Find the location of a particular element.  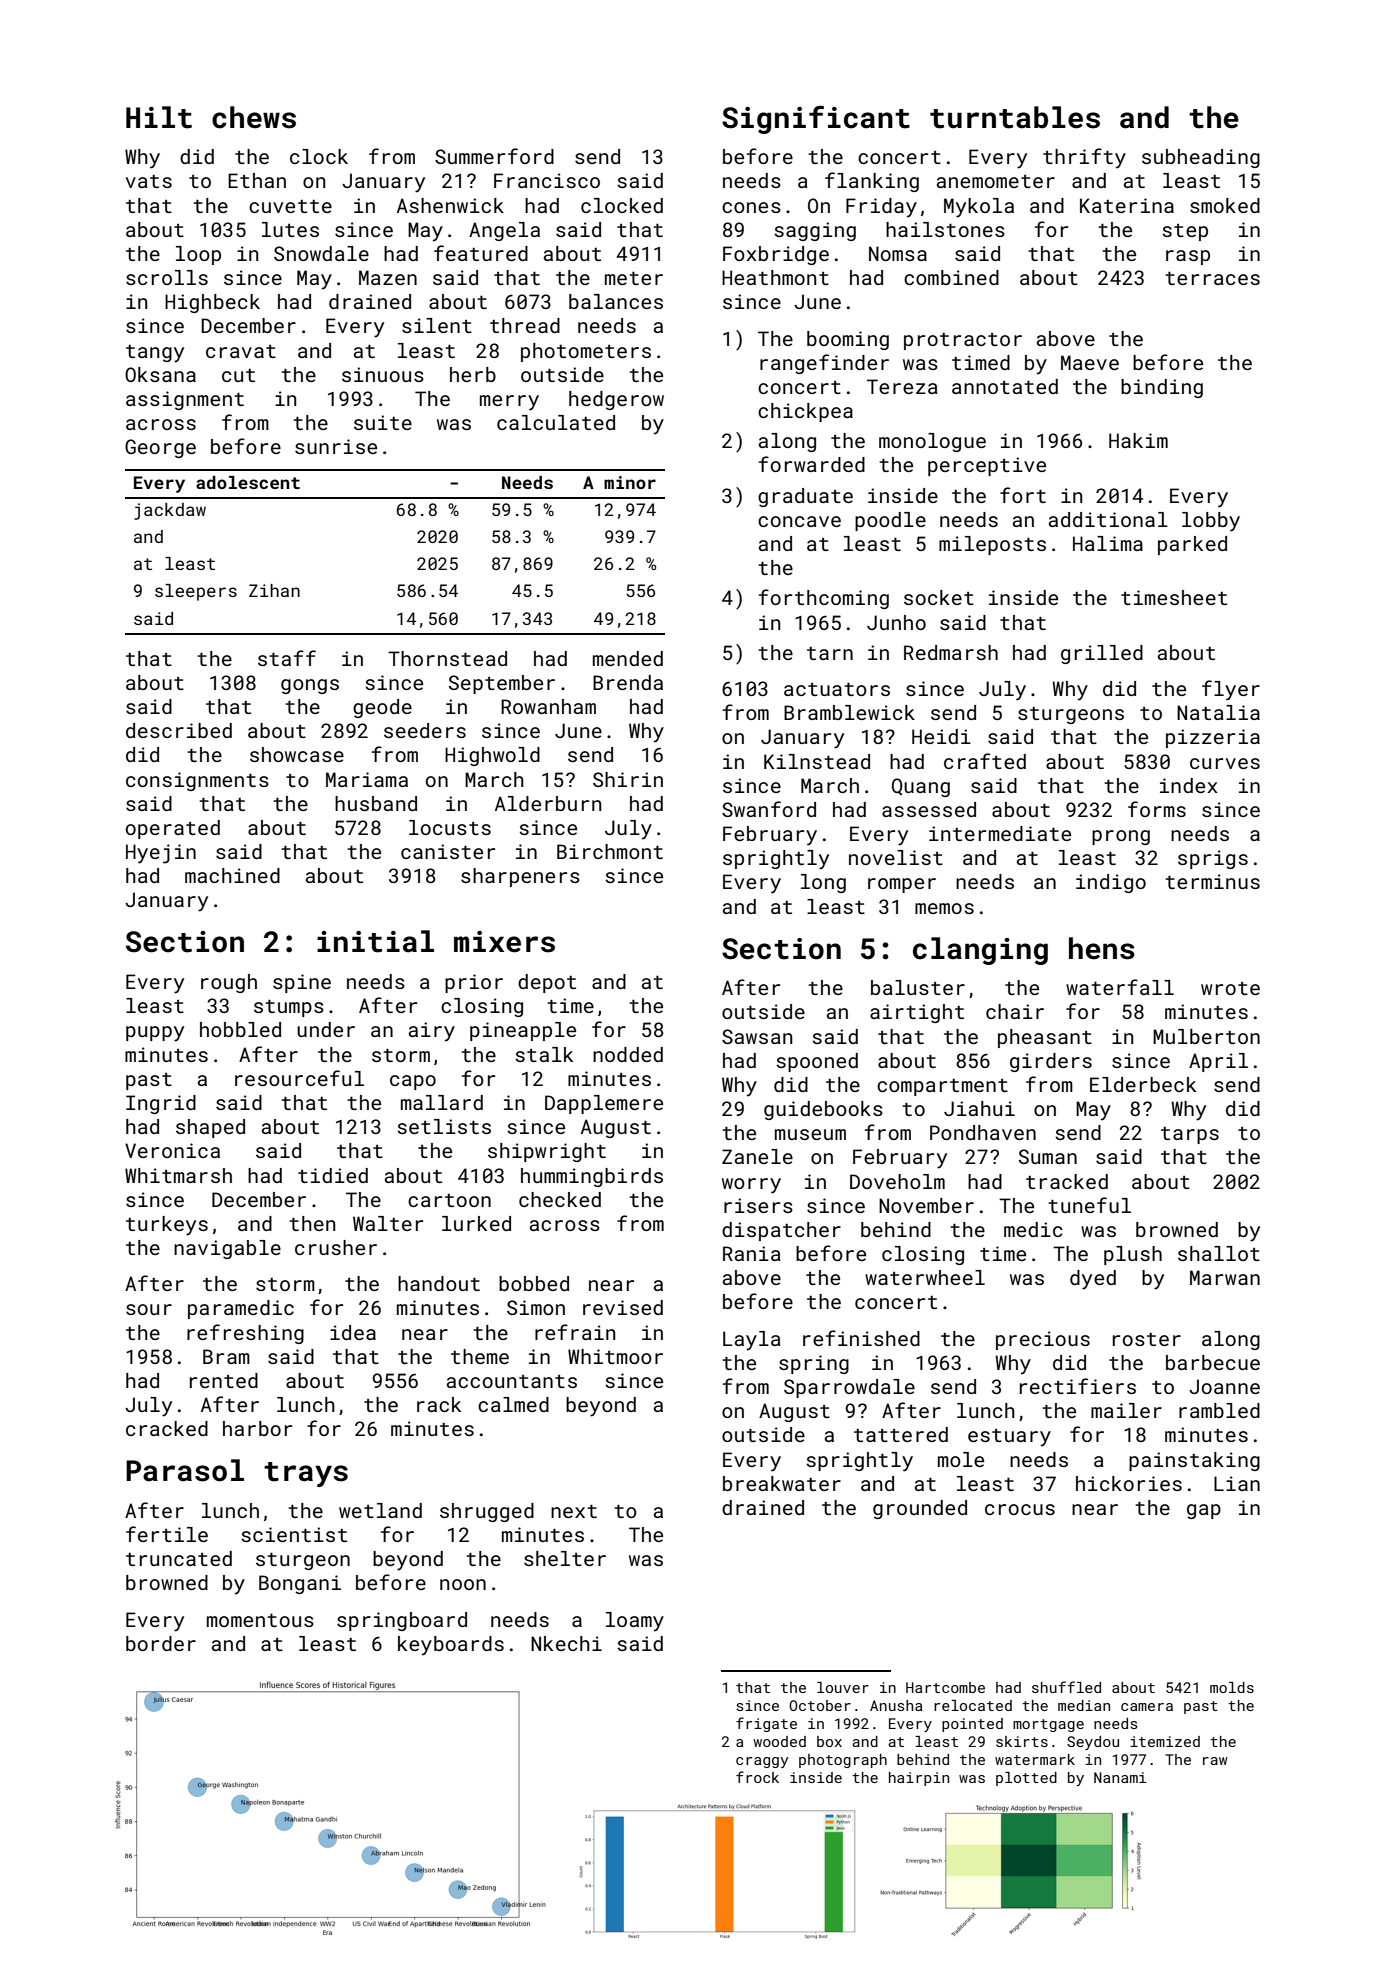

flanking is located at coordinates (872, 182).
